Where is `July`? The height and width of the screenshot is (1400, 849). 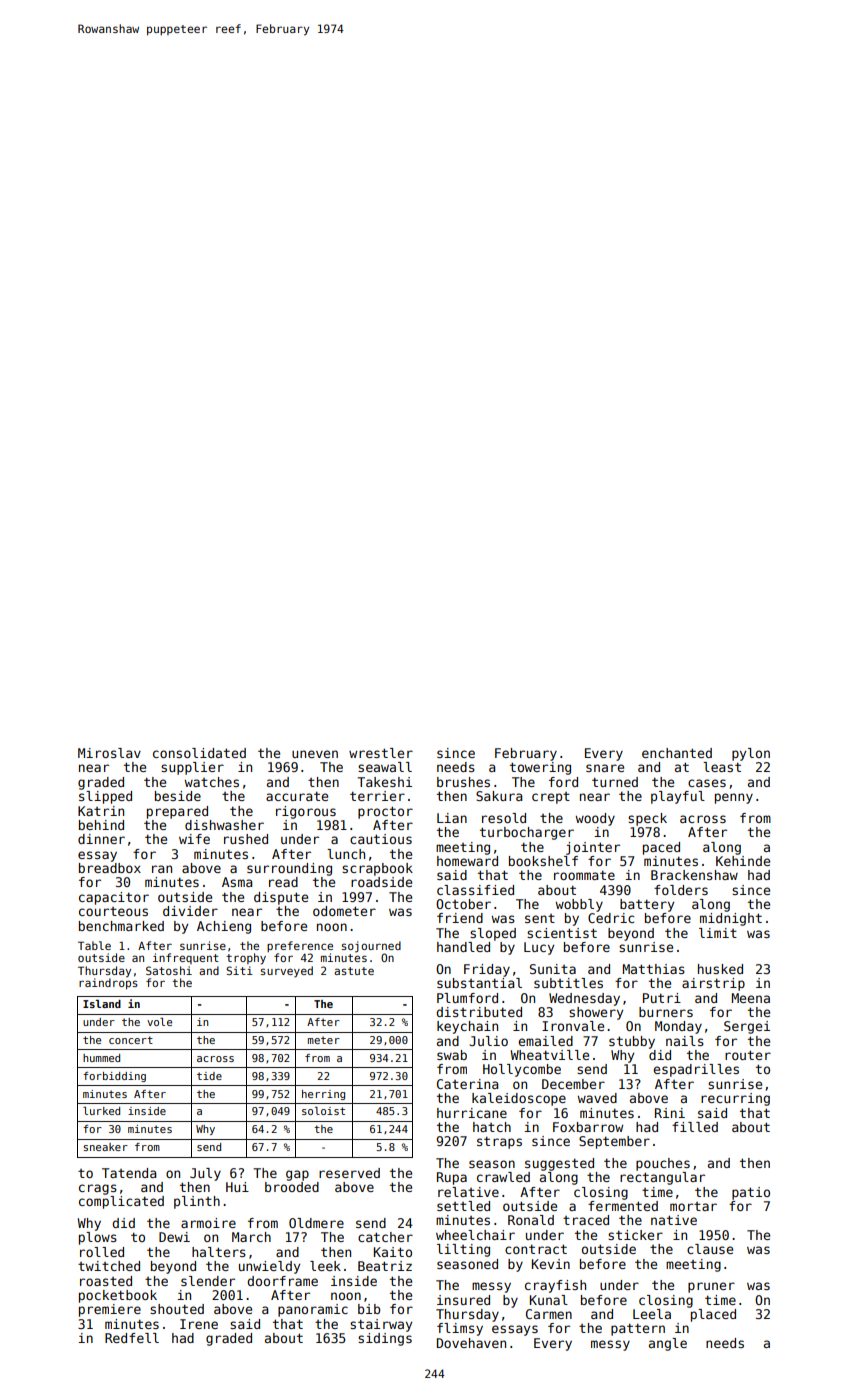 July is located at coordinates (205, 1174).
